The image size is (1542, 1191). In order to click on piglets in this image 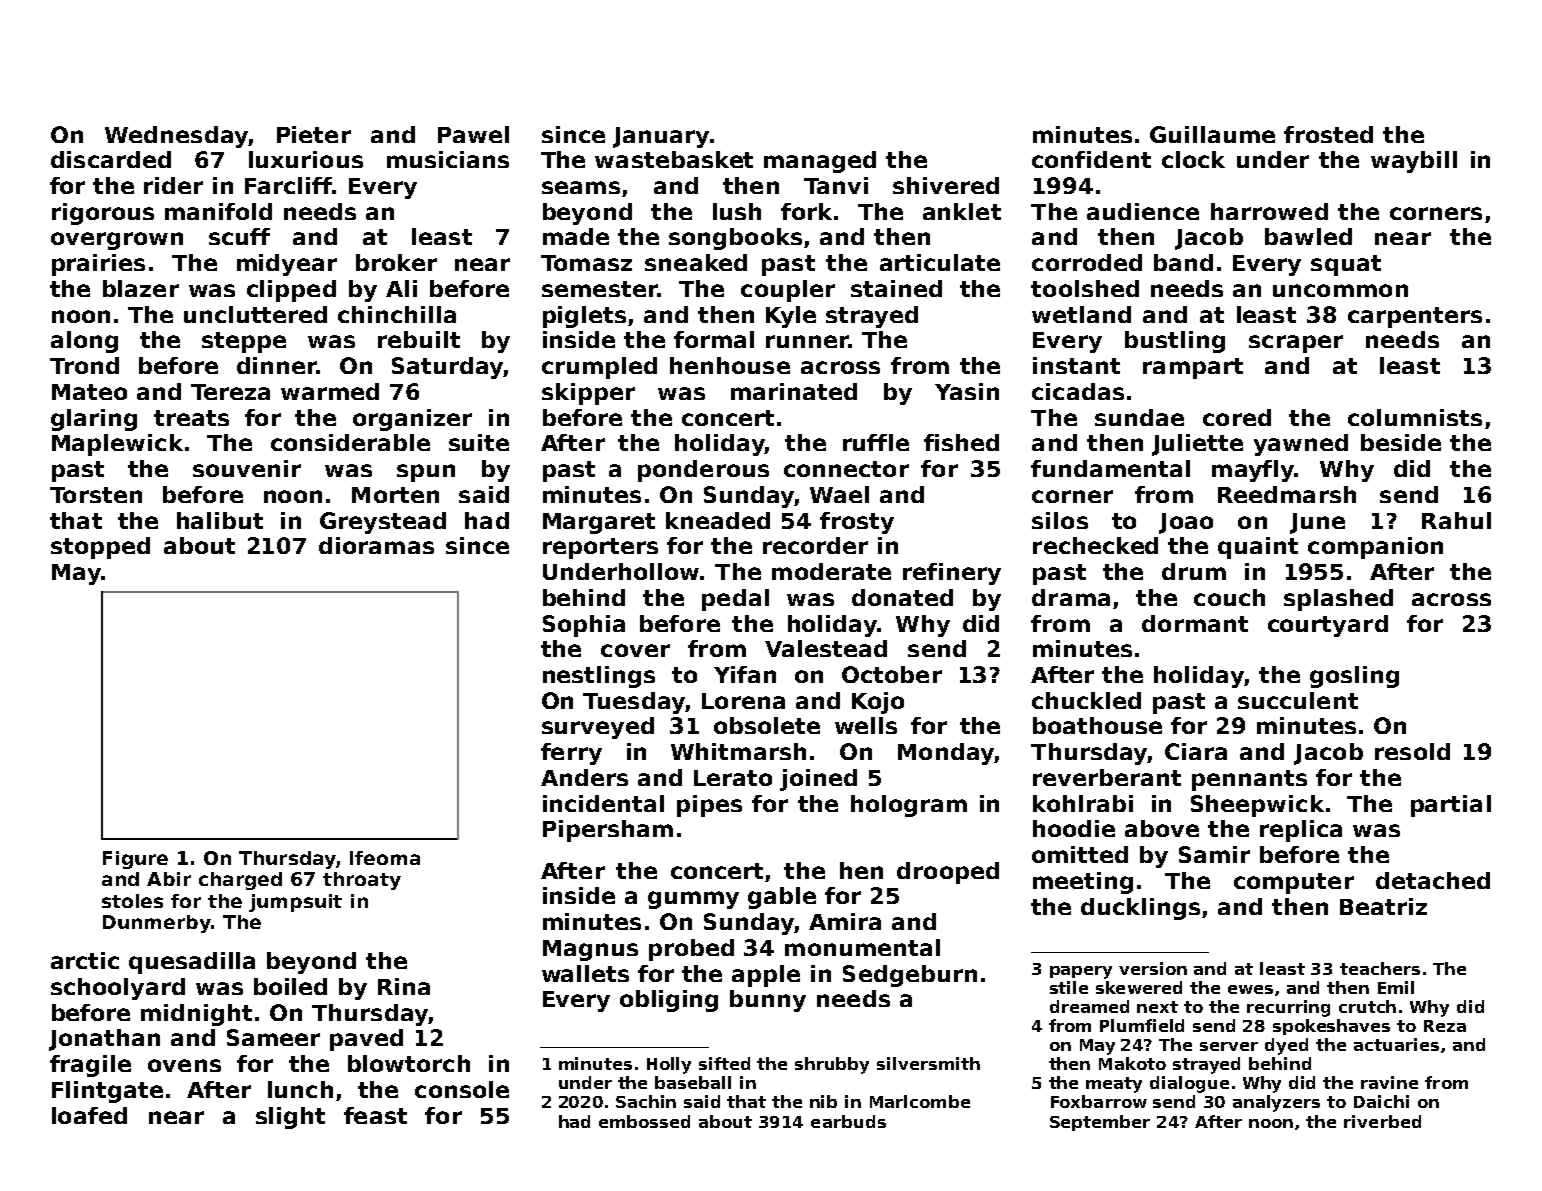, I will do `click(584, 317)`.
